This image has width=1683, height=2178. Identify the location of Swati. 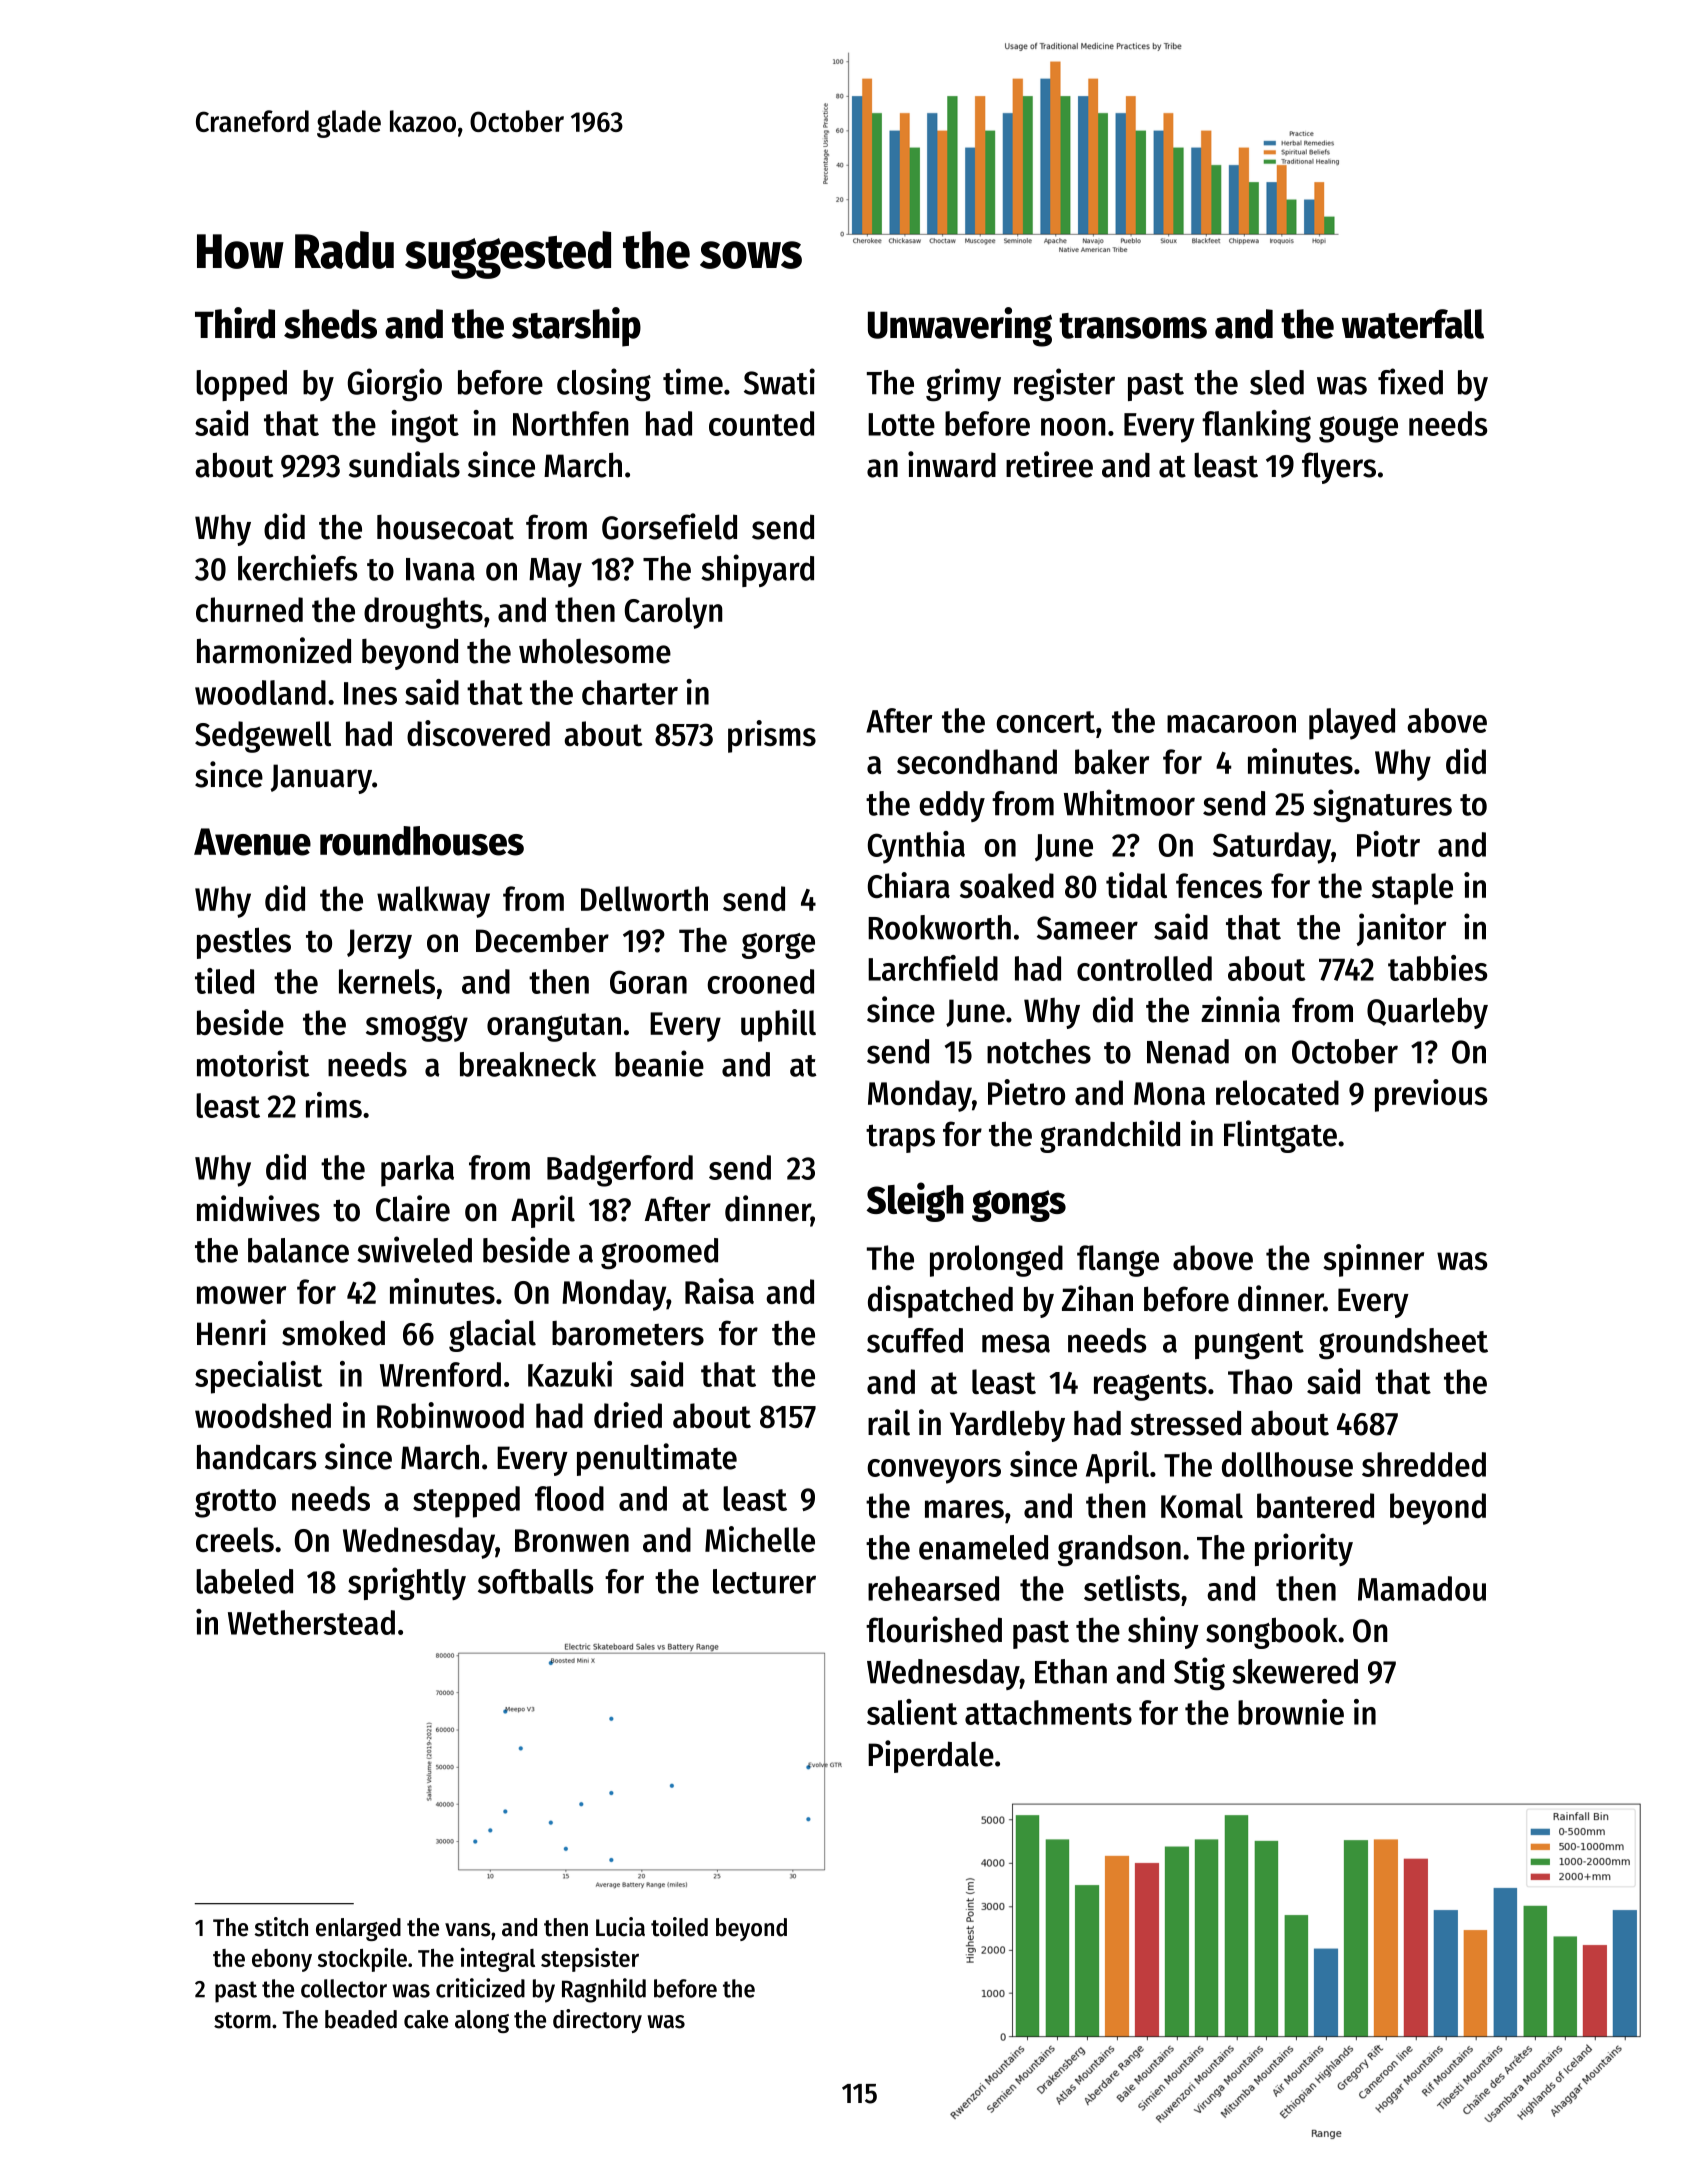
(779, 381).
